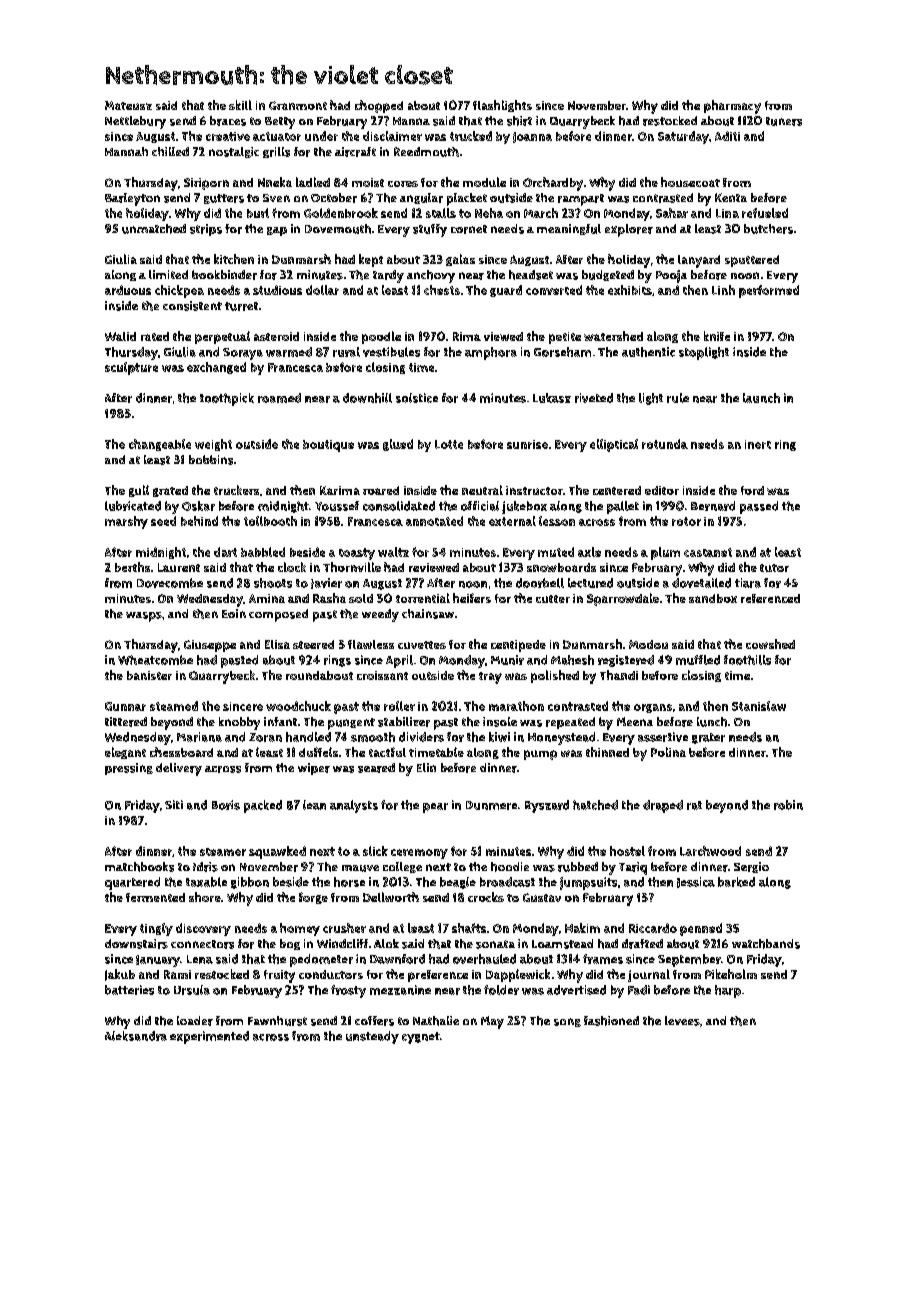  What do you see at coordinates (200, 959) in the document?
I see `Lena` at bounding box center [200, 959].
